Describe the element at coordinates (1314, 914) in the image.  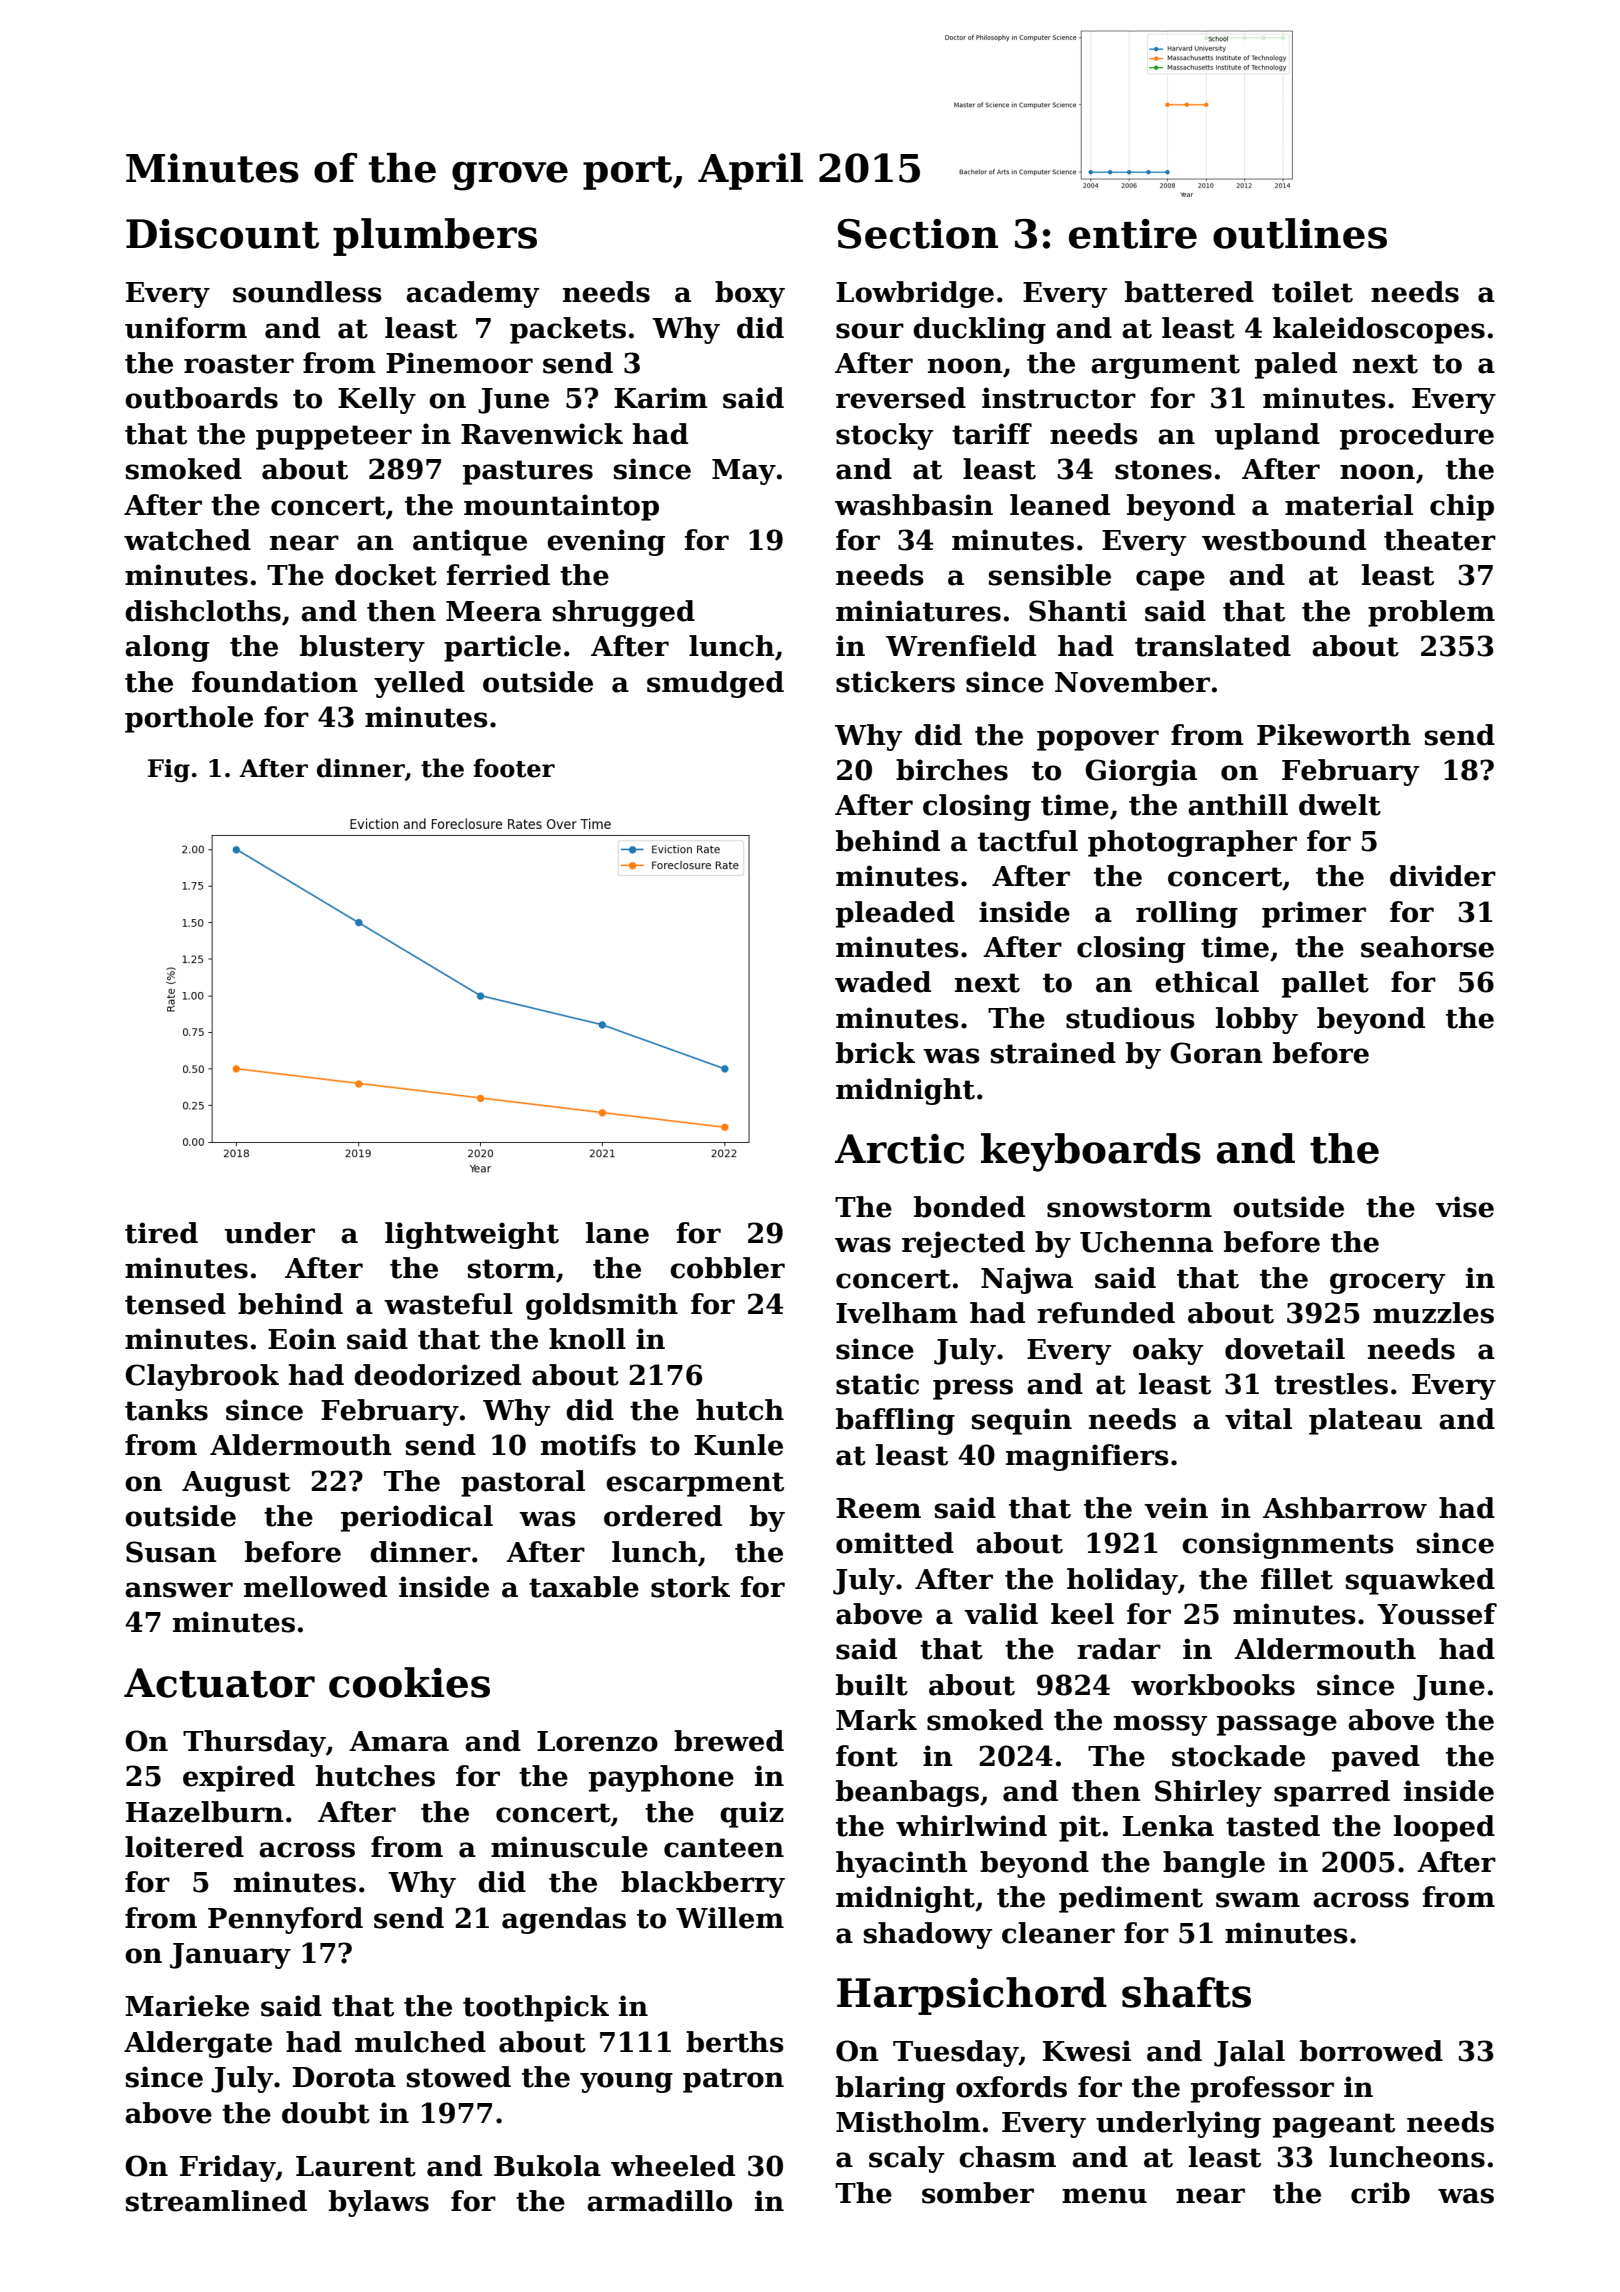
I see `primer` at that location.
